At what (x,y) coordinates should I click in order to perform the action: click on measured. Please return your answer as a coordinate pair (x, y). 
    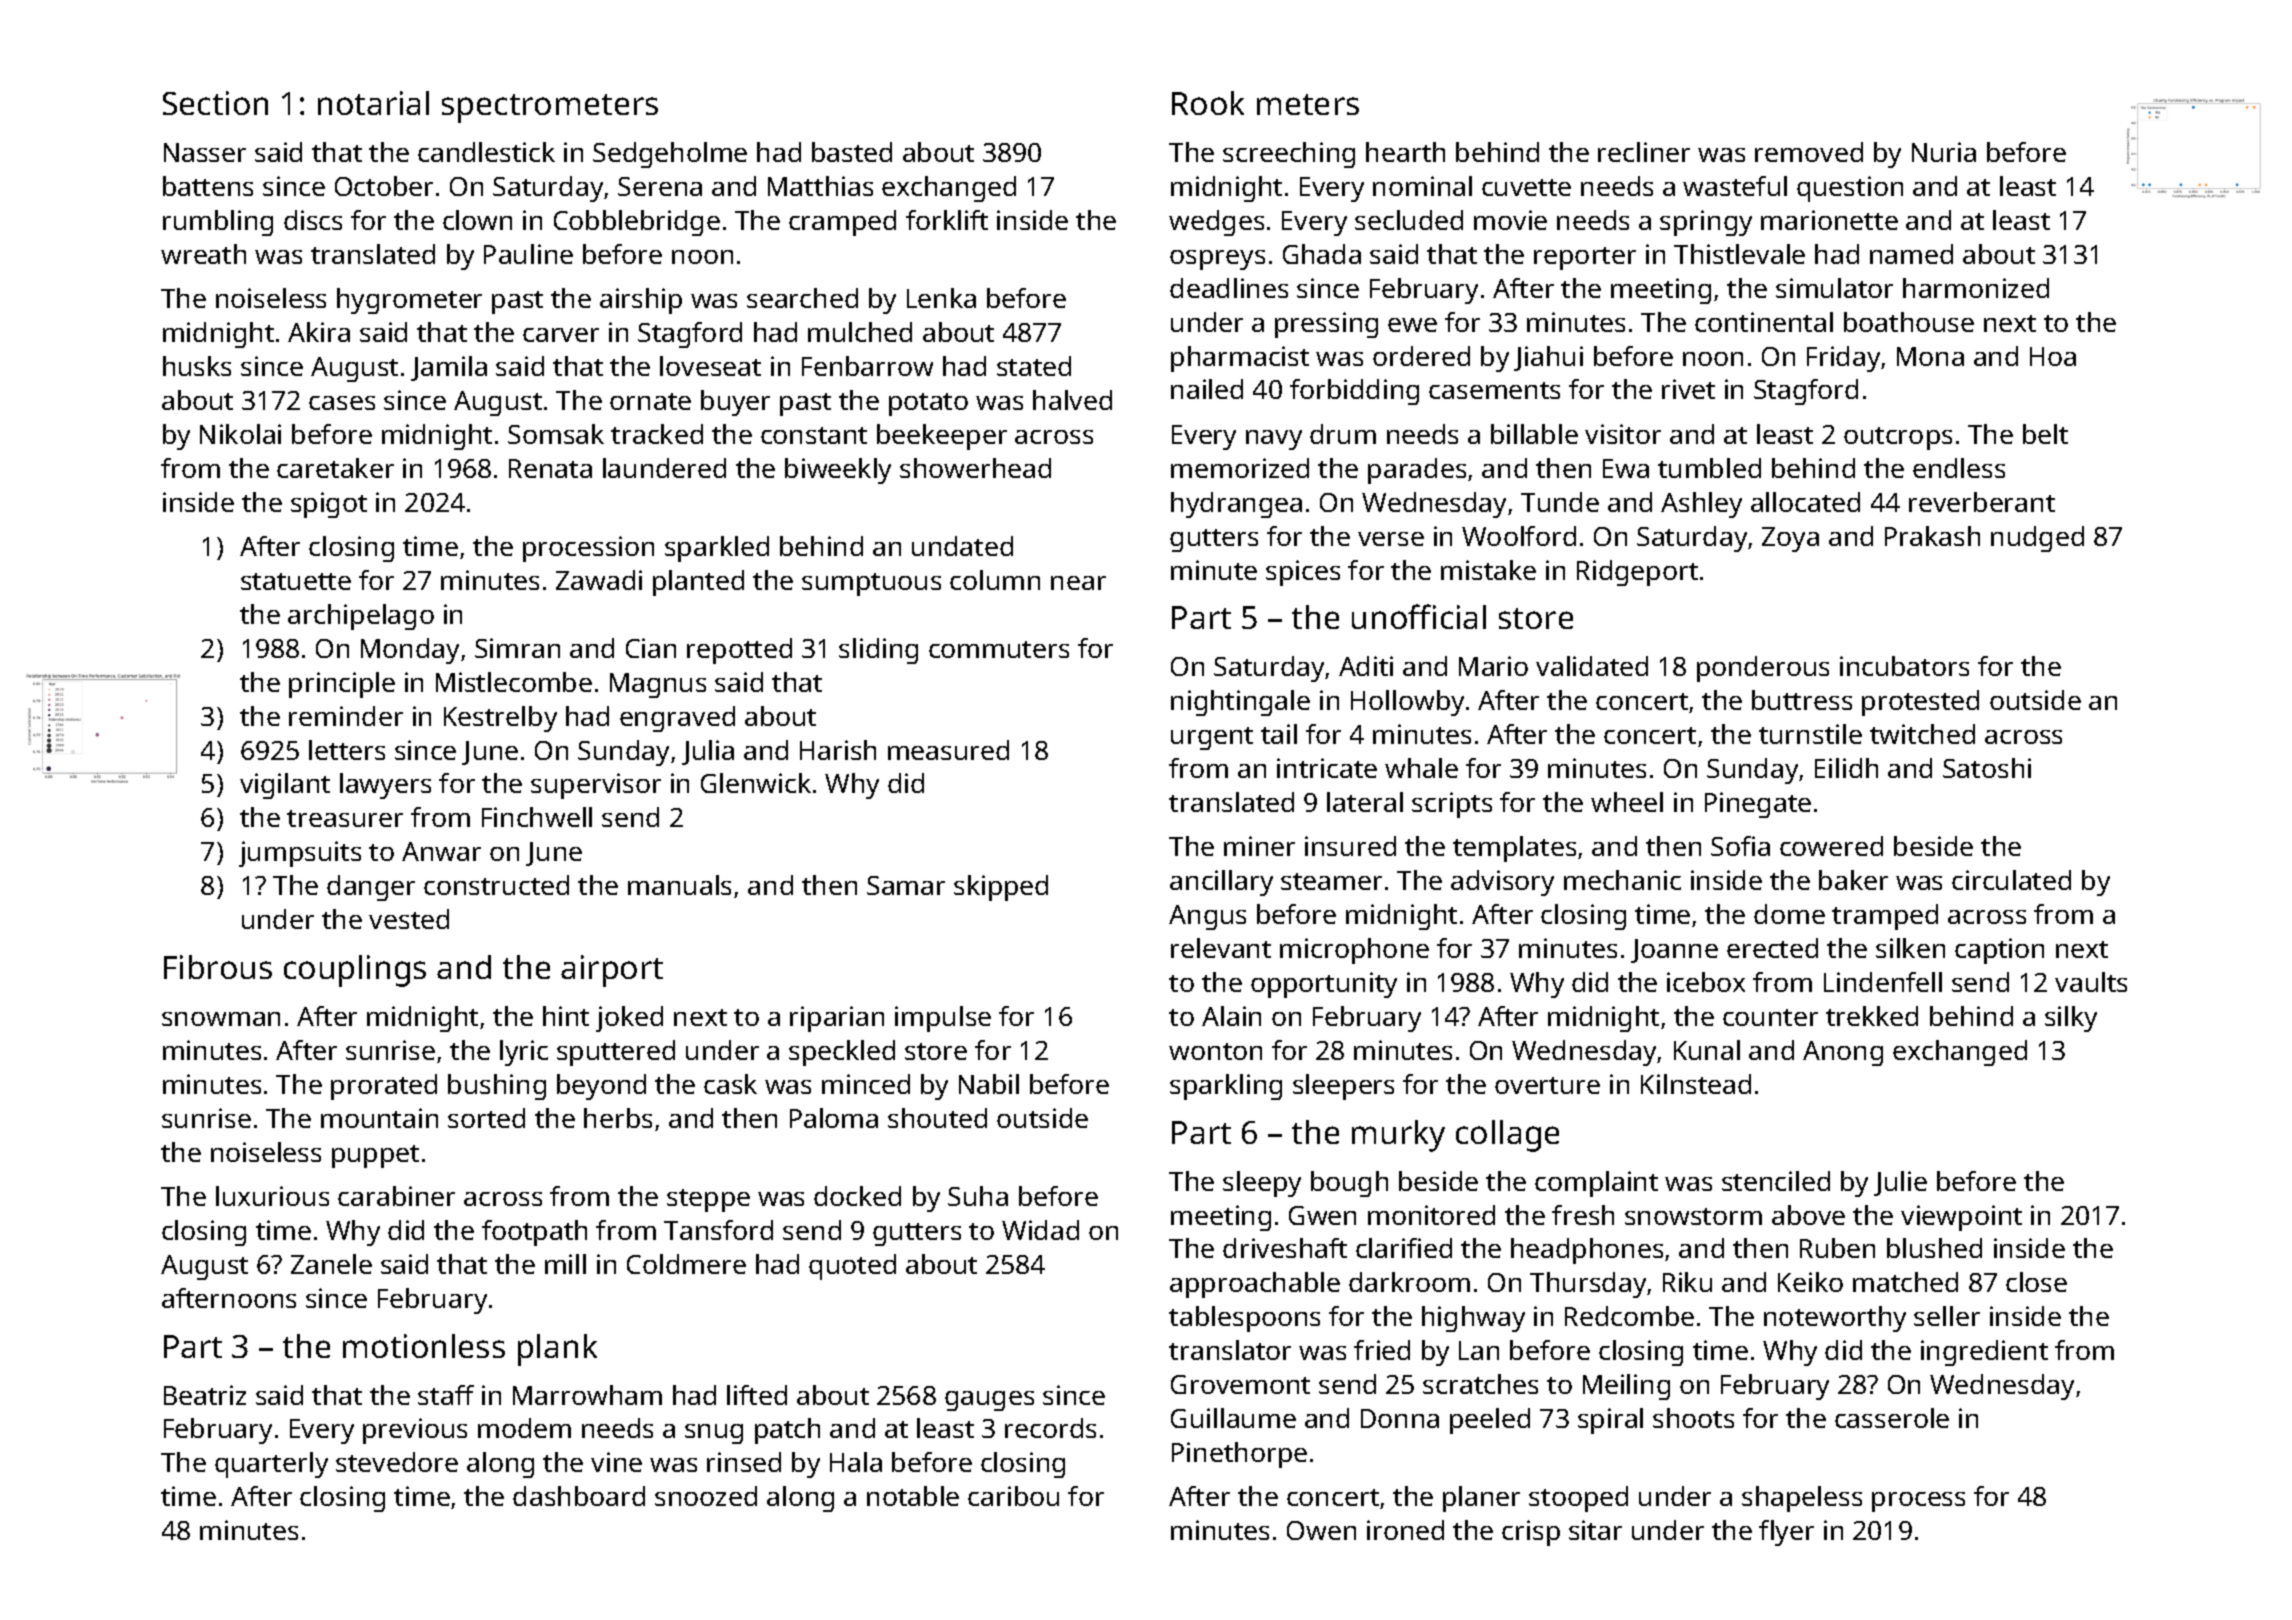
    Looking at the image, I should click on (948, 750).
